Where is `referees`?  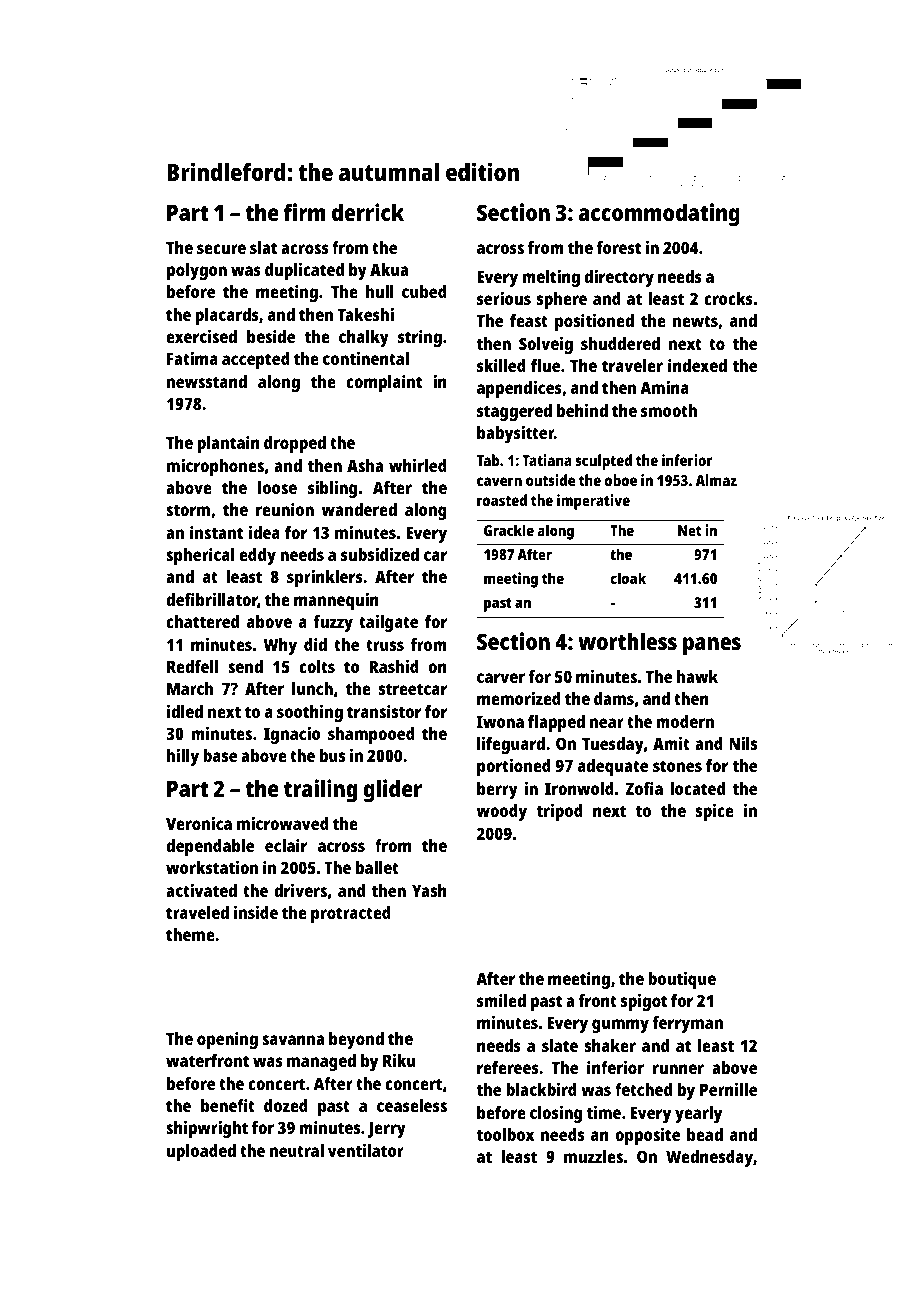 referees is located at coordinates (508, 1067).
